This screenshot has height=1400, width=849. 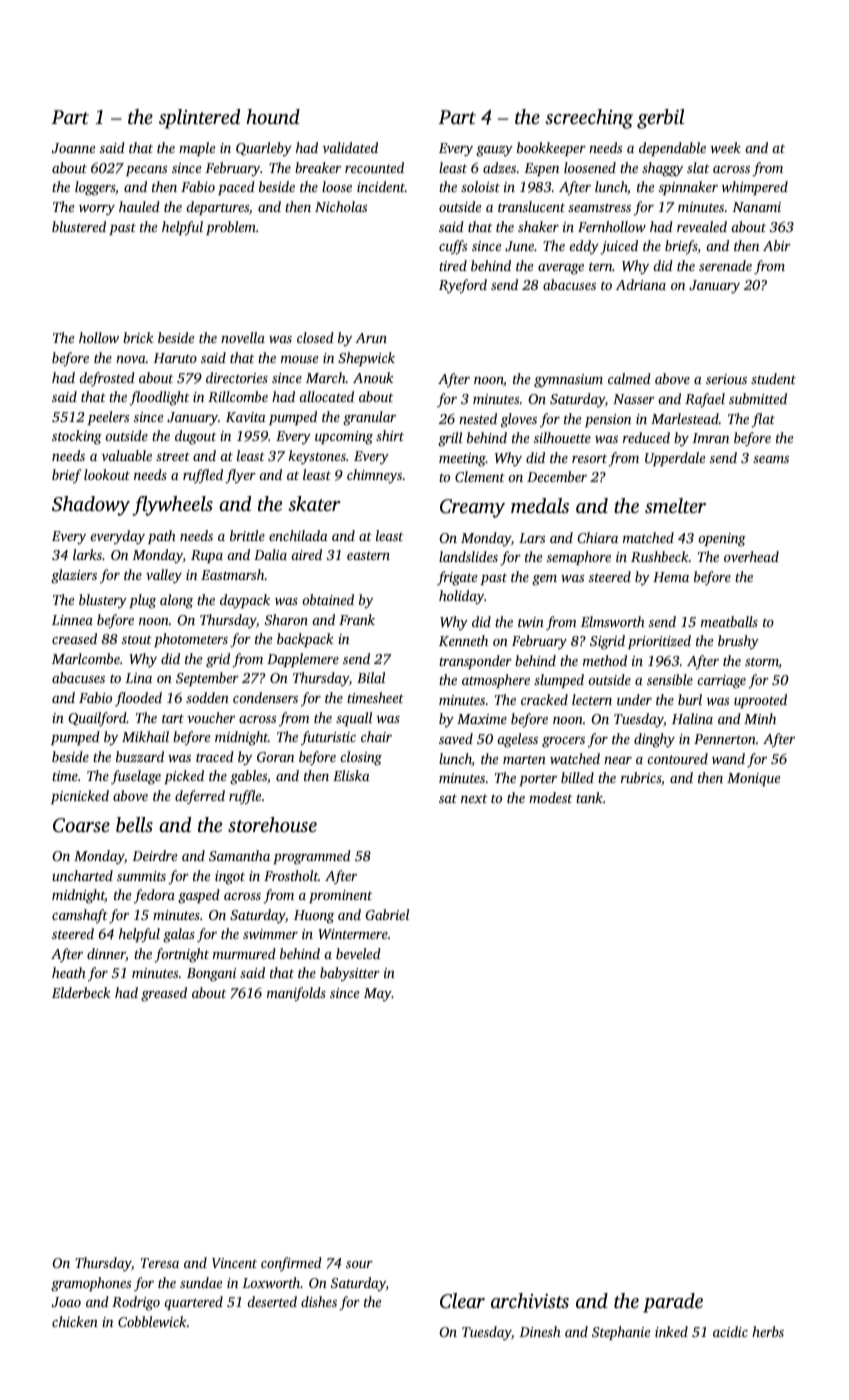 What do you see at coordinates (660, 119) in the screenshot?
I see `gerbil` at bounding box center [660, 119].
